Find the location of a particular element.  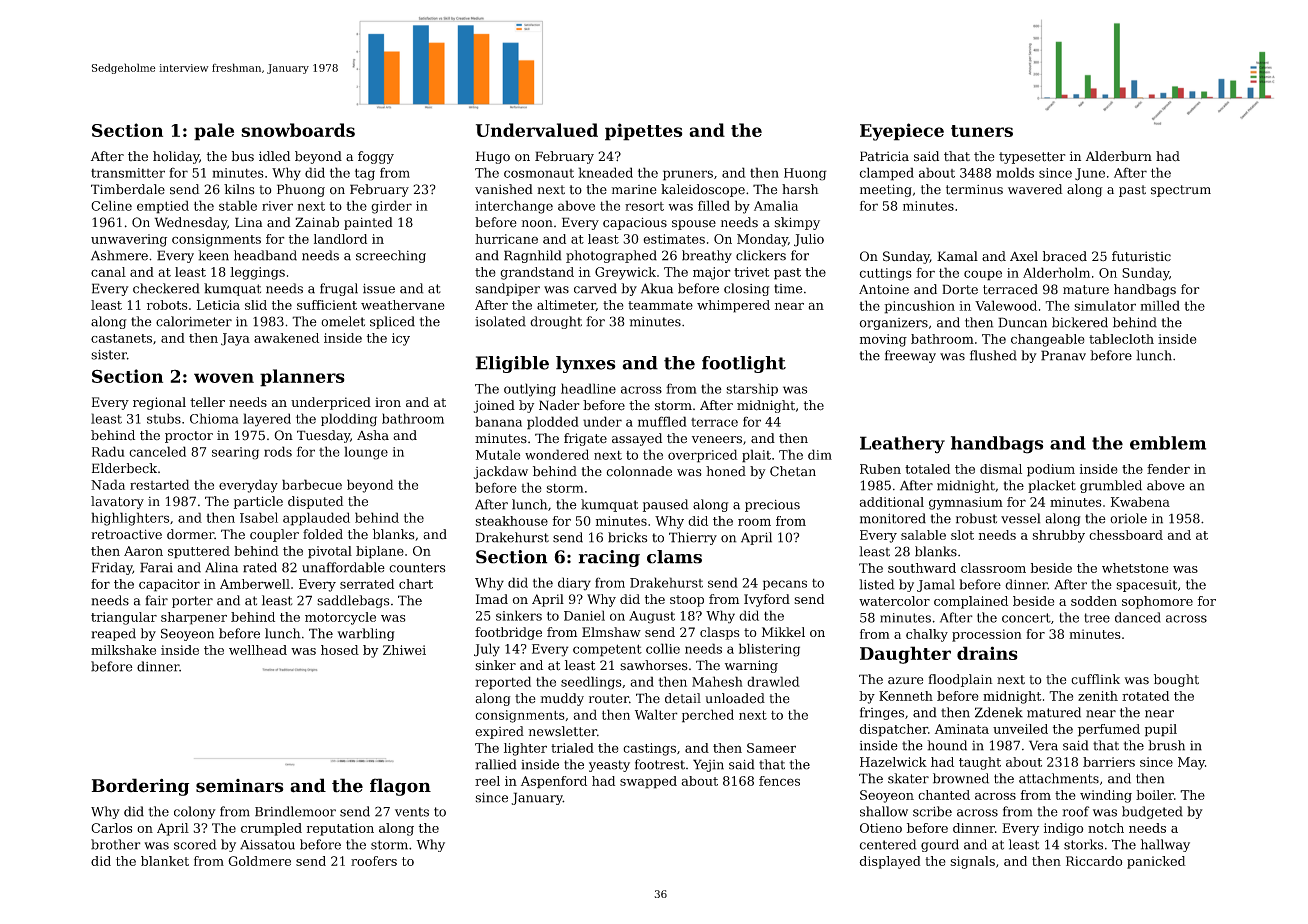

expired is located at coordinates (499, 732).
